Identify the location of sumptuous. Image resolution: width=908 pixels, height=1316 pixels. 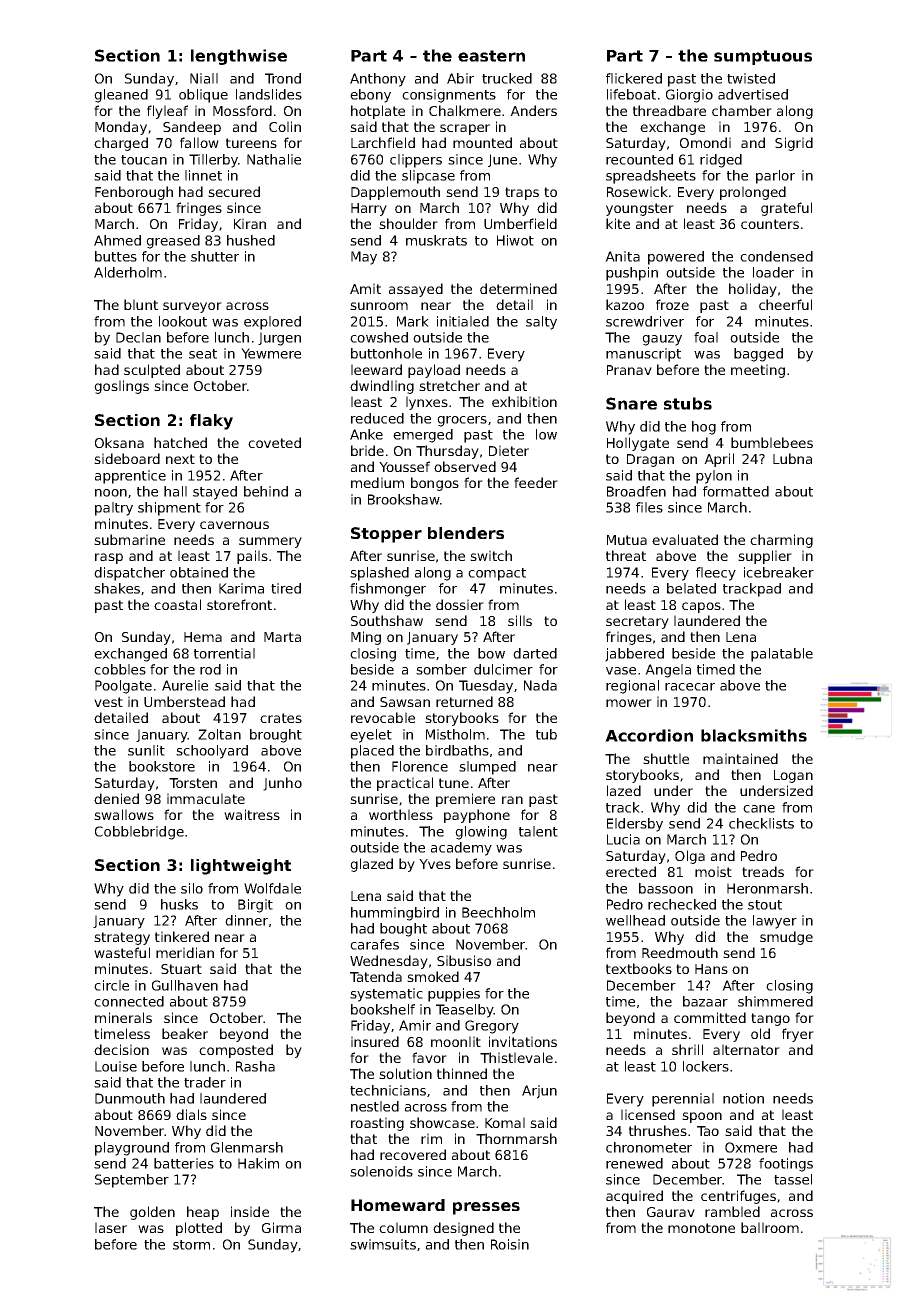
(763, 57).
